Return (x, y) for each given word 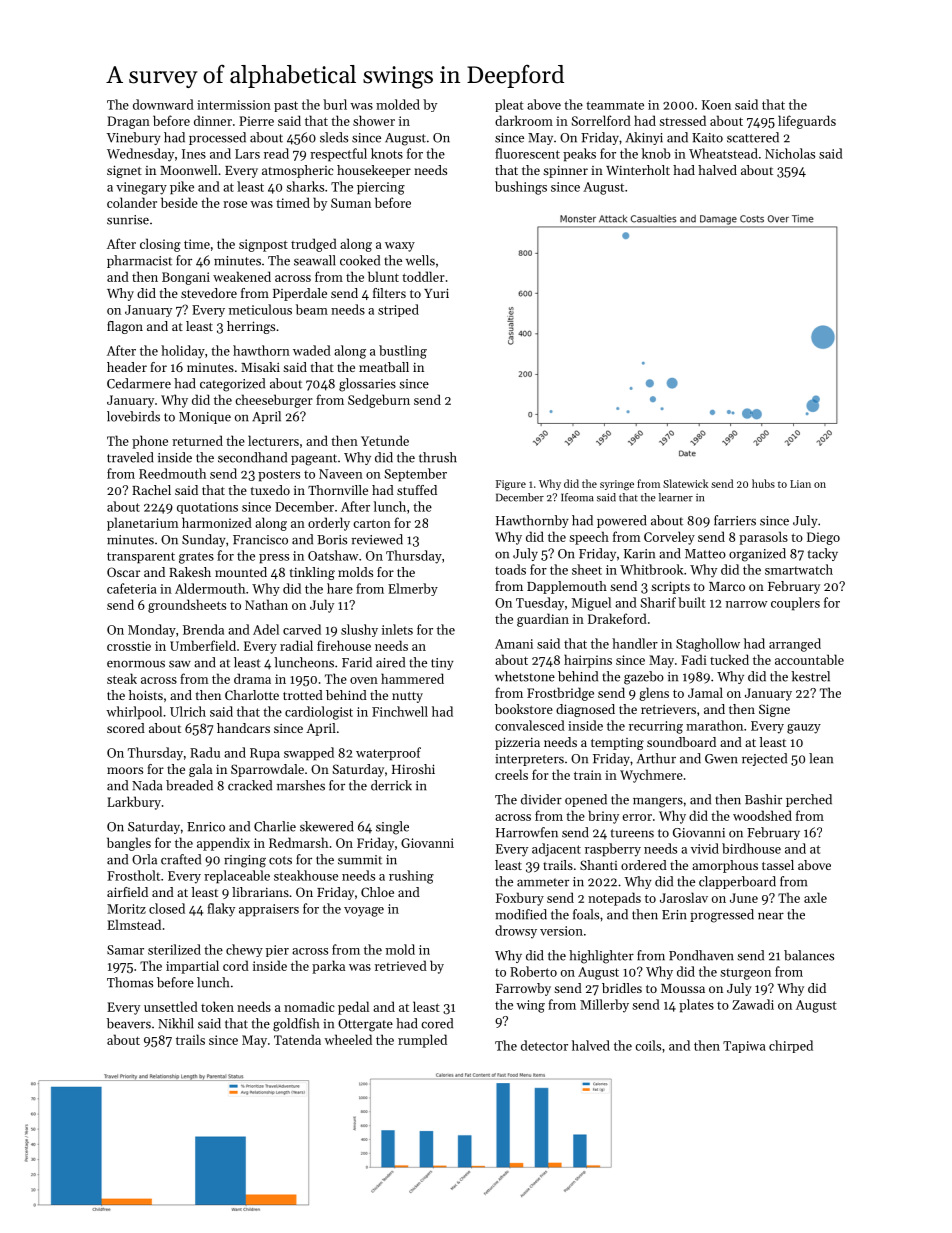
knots (387, 153)
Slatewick (685, 483)
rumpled (422, 1041)
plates (696, 1006)
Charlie (275, 826)
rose (235, 204)
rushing (411, 877)
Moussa (683, 988)
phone (150, 442)
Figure (511, 485)
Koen (716, 105)
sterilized (174, 949)
